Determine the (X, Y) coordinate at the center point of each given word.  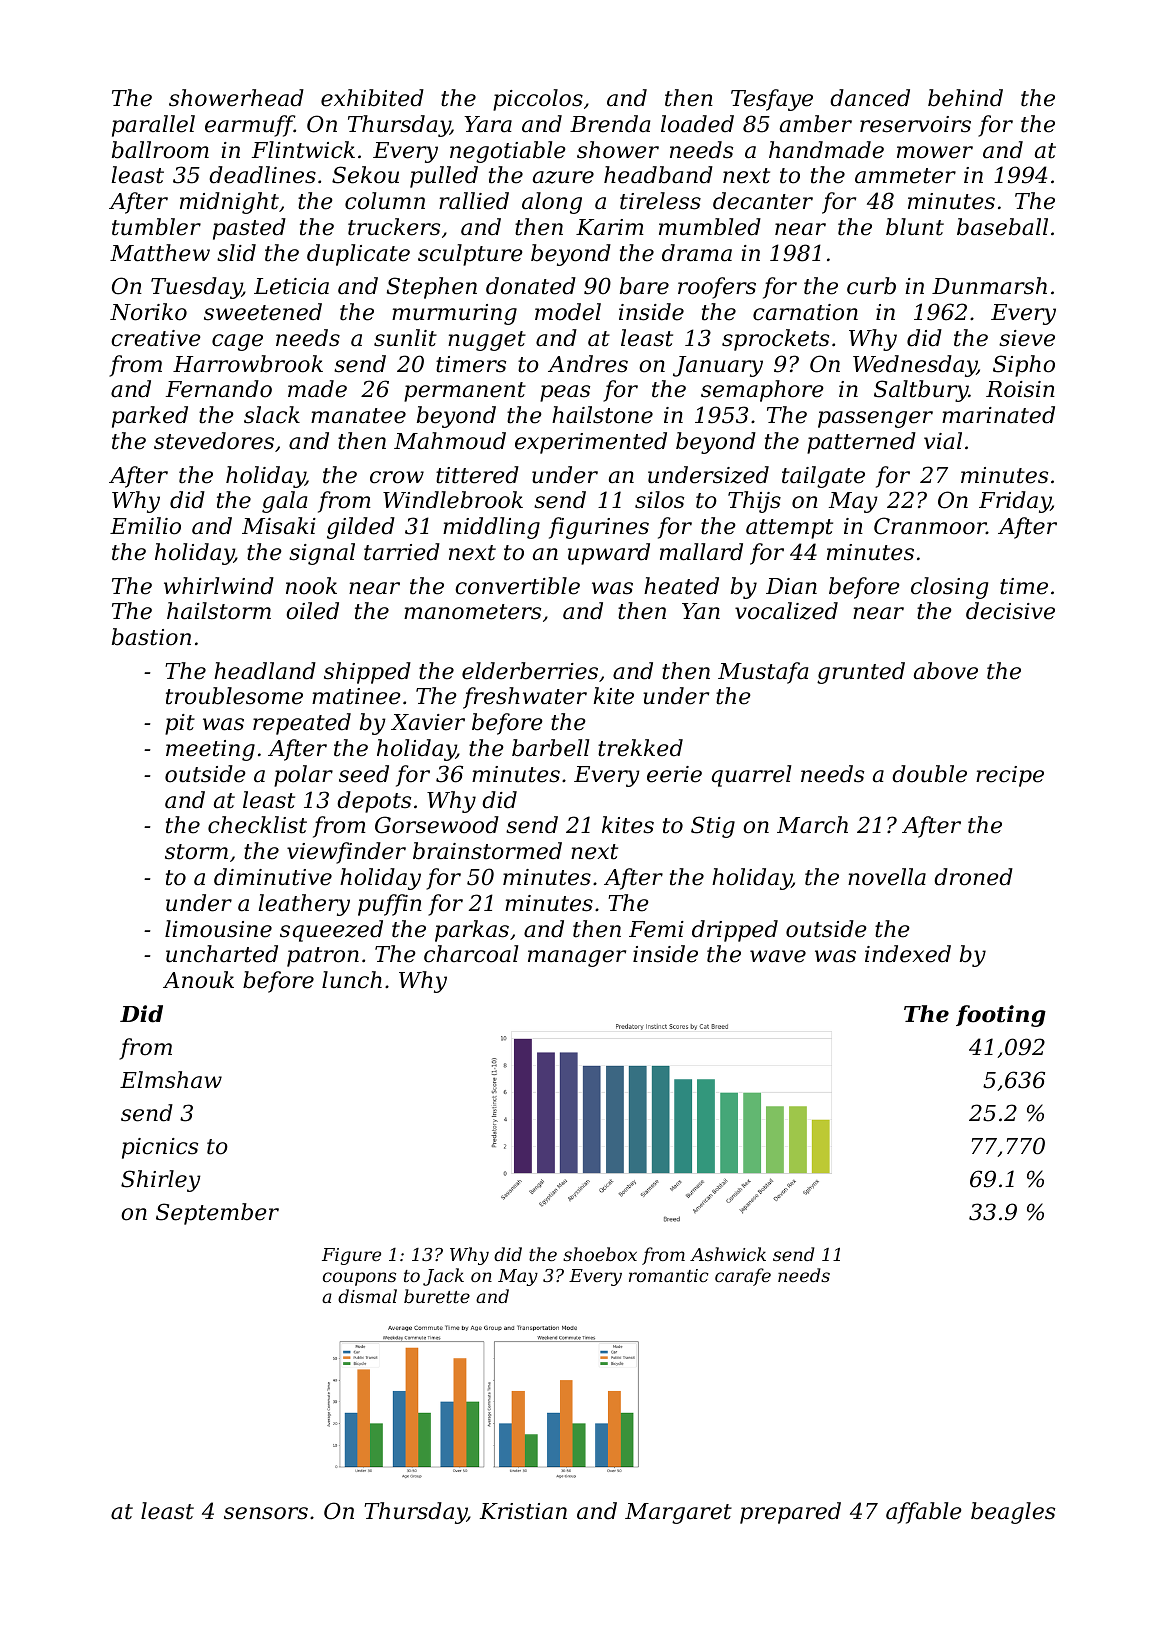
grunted (861, 673)
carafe (743, 1277)
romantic (669, 1275)
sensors (266, 1513)
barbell (550, 748)
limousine (218, 929)
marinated (998, 415)
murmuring (454, 314)
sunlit (405, 338)
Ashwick (728, 1254)
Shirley (161, 1181)
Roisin (1020, 389)
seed (364, 774)
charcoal (471, 954)
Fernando (219, 389)
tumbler (156, 227)
